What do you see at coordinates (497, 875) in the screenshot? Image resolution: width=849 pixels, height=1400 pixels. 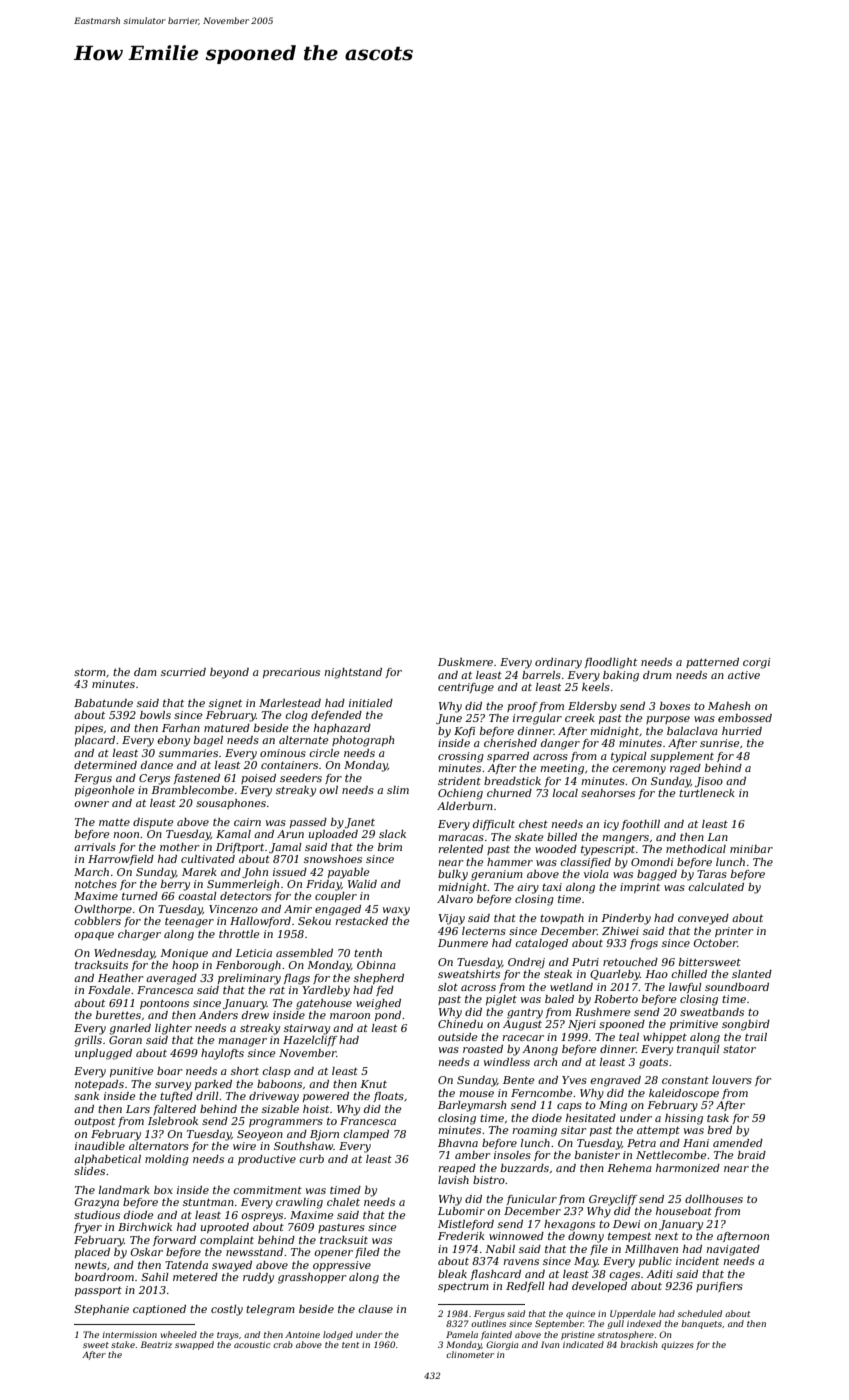 I see `geranium` at bounding box center [497, 875].
